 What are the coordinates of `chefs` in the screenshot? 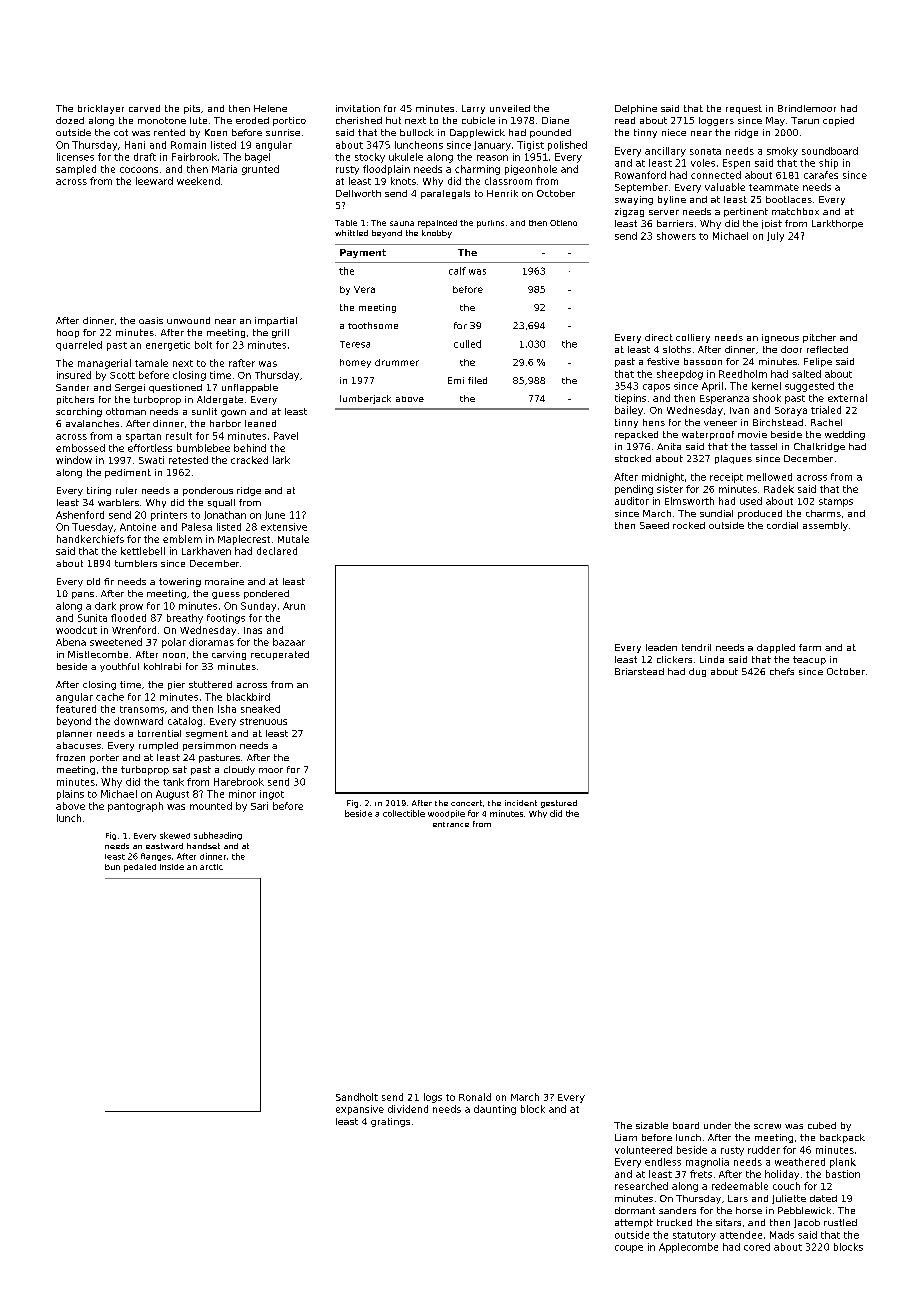 It's located at (782, 671).
